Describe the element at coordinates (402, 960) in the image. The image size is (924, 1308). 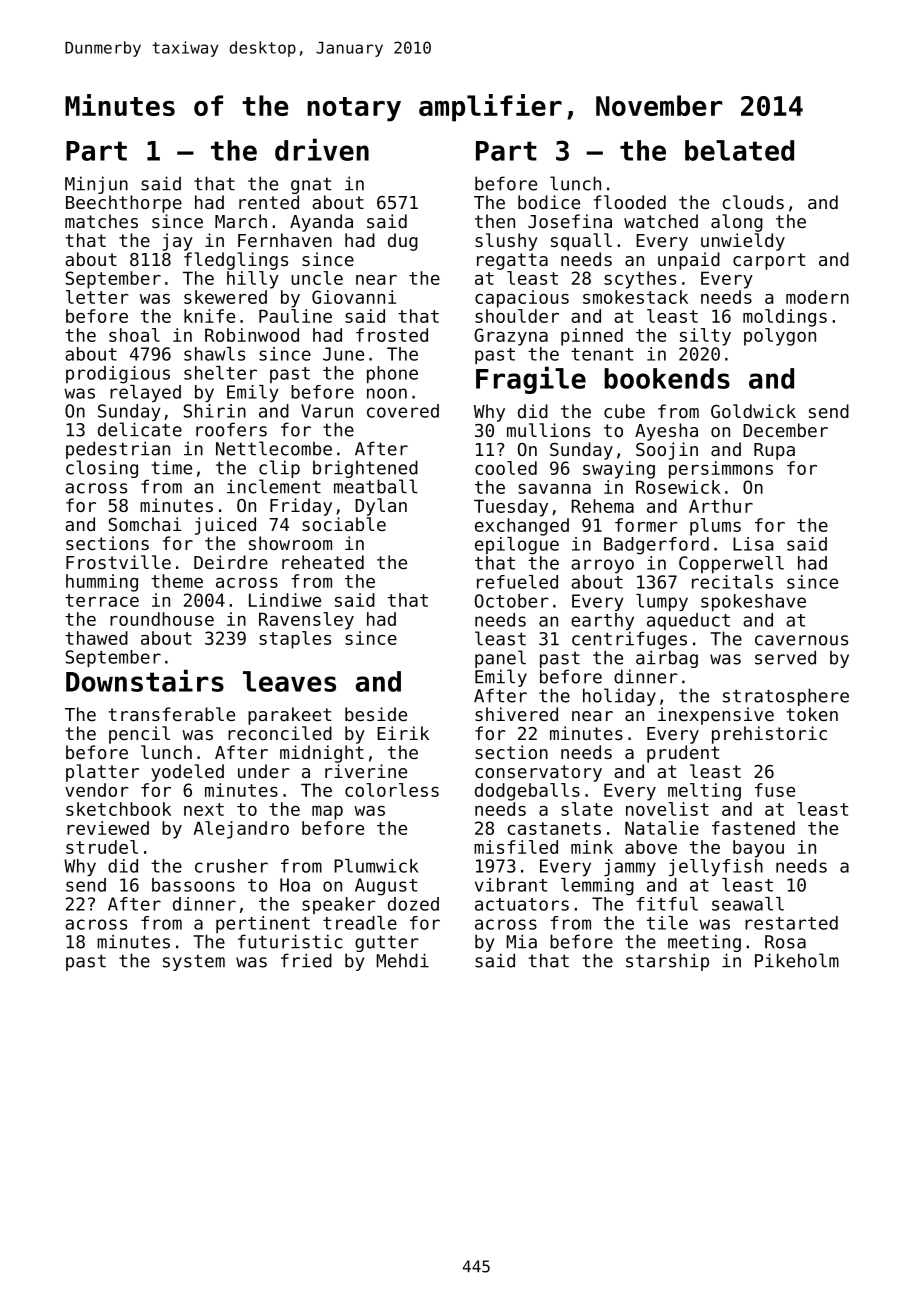
I see `Mehdi` at that location.
